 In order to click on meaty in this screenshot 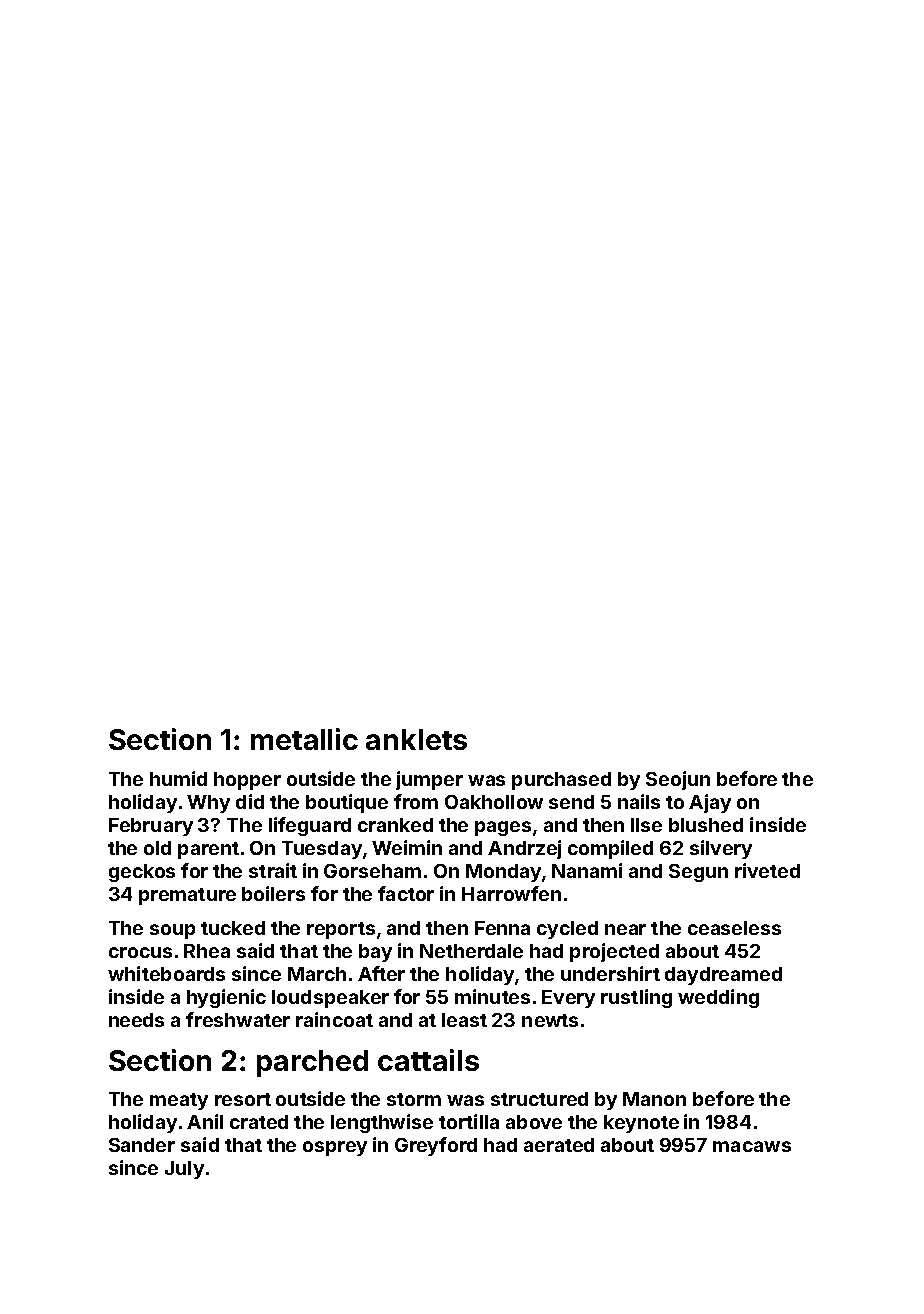, I will do `click(179, 1101)`.
